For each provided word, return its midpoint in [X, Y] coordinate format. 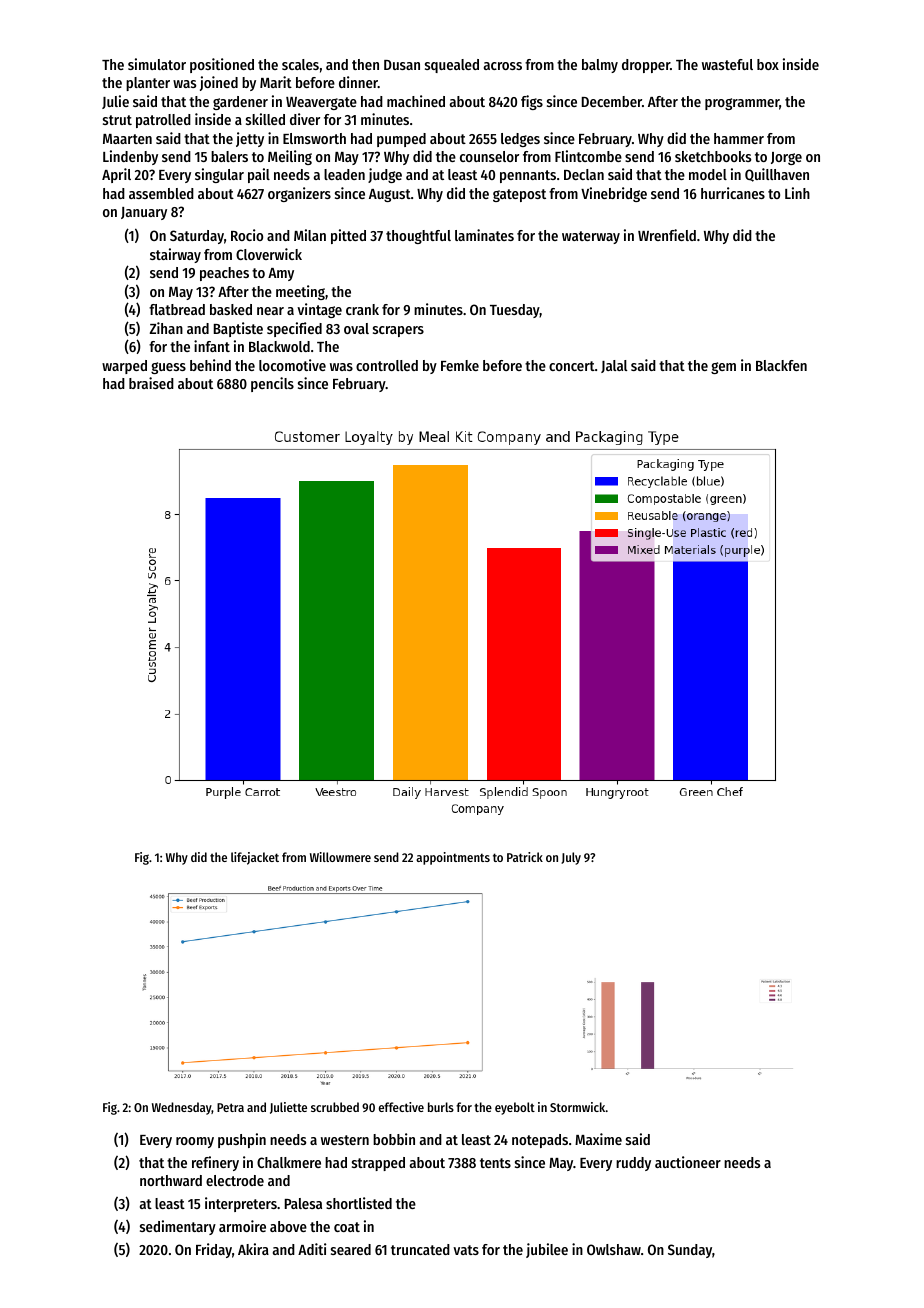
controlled [387, 365]
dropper [646, 66]
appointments [453, 858]
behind [210, 365]
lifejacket [255, 858]
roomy [195, 1142]
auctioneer [688, 1162]
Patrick [525, 857]
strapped [378, 1164]
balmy [600, 66]
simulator [157, 64]
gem [723, 368]
